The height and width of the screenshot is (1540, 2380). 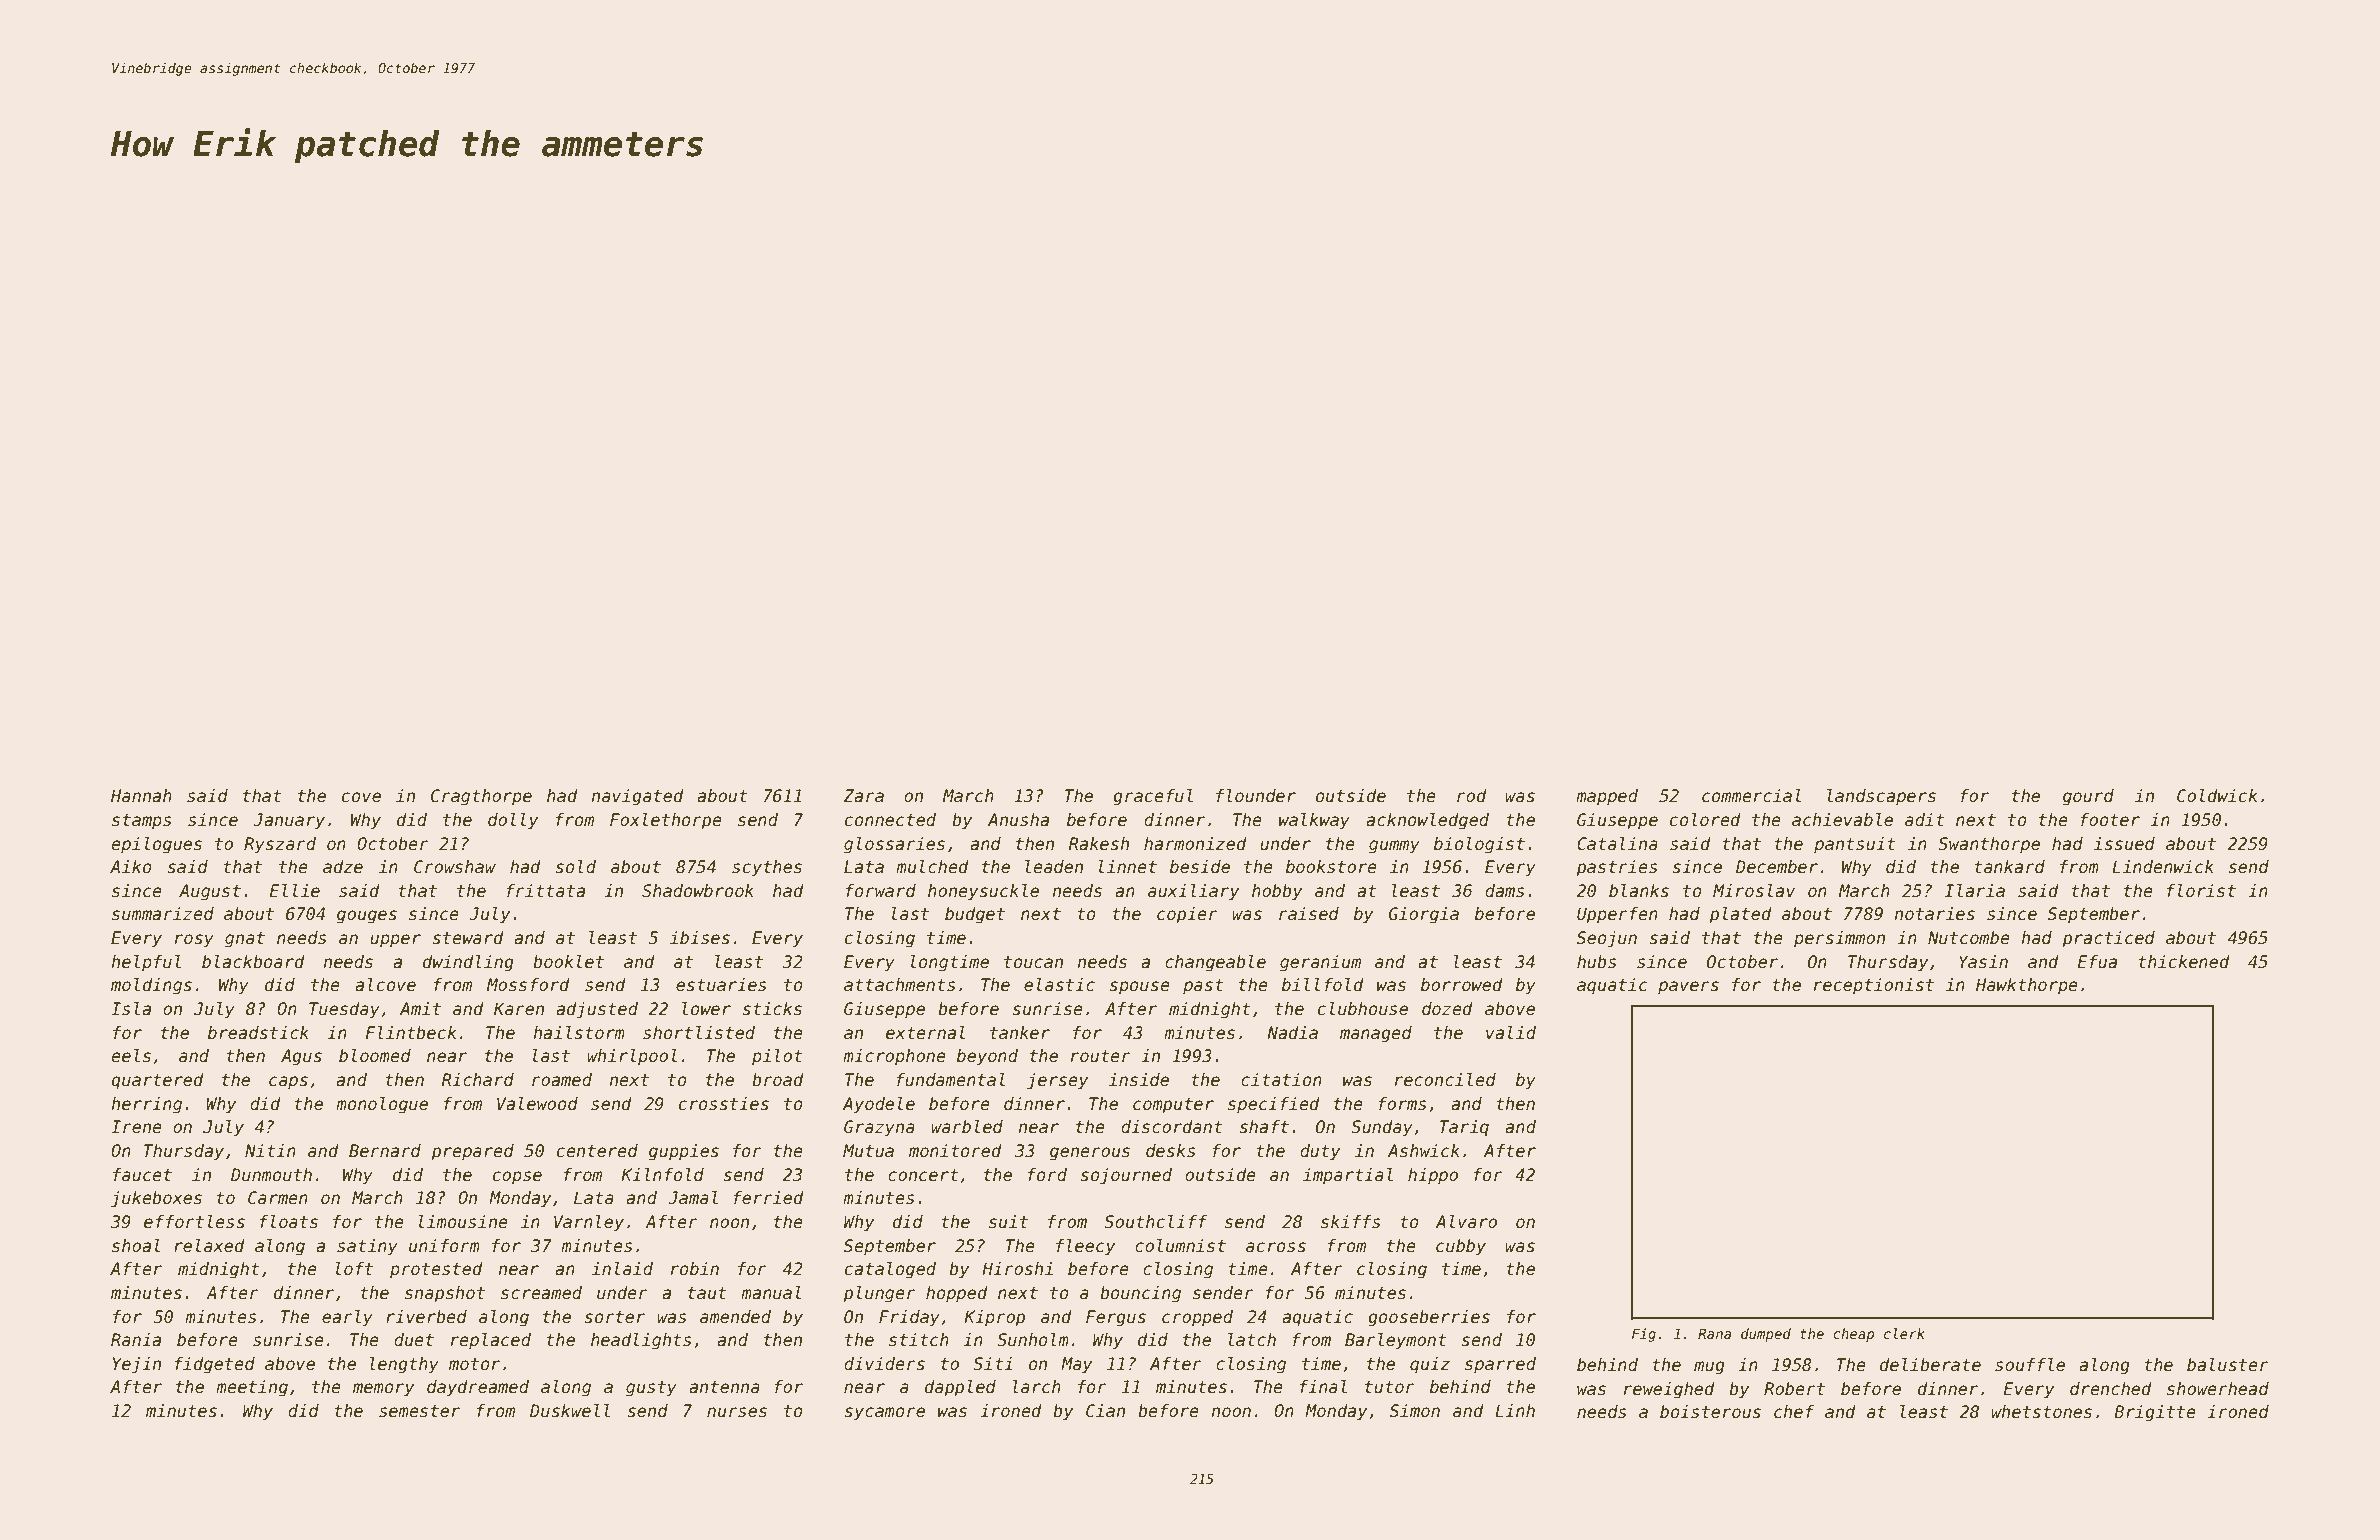 I want to click on motor, so click(x=474, y=1364).
